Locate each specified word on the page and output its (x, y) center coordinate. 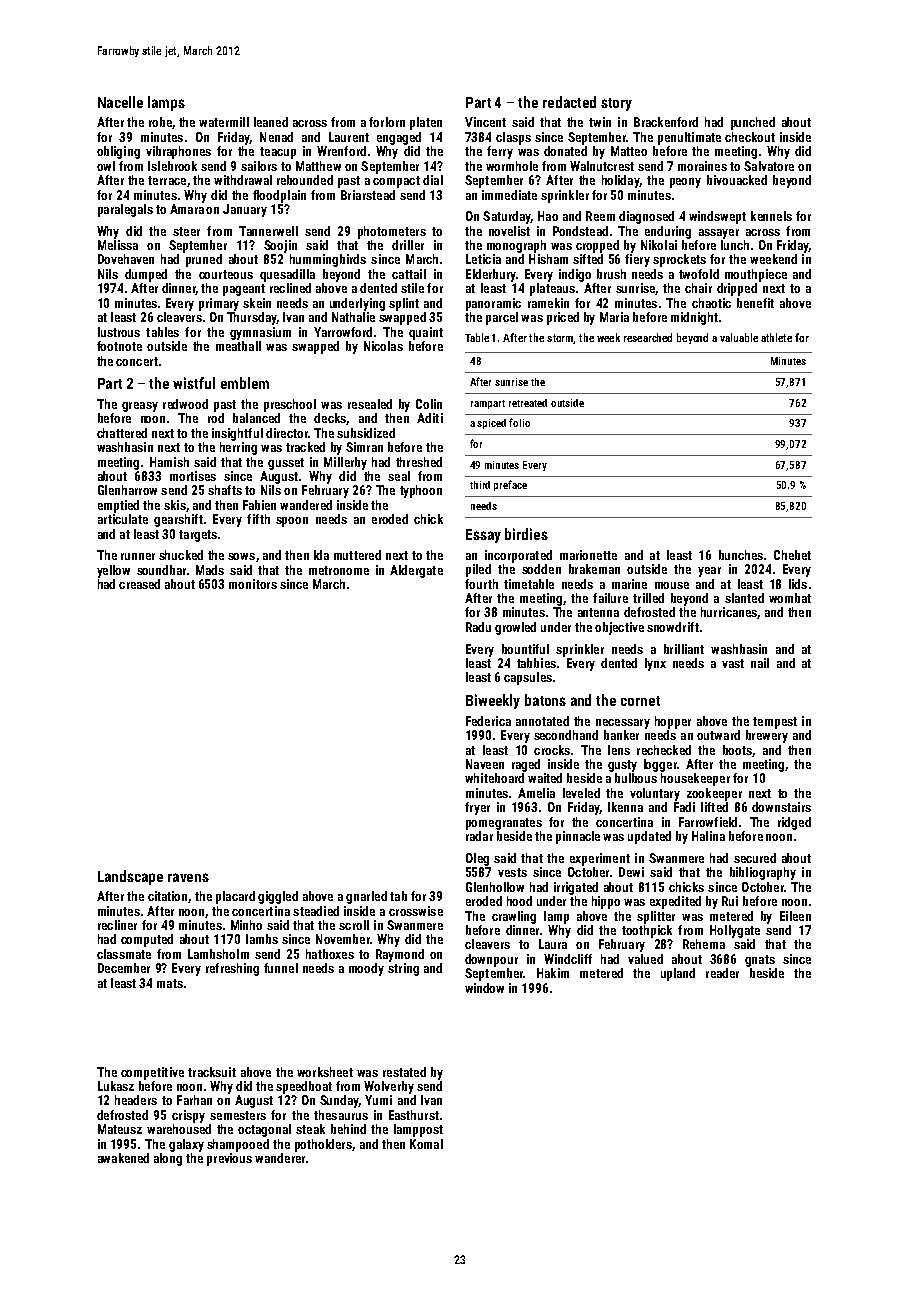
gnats (760, 961)
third (480, 485)
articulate (123, 519)
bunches (741, 555)
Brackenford (666, 122)
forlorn (387, 122)
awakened (123, 1158)
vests (512, 872)
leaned (271, 122)
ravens (188, 877)
